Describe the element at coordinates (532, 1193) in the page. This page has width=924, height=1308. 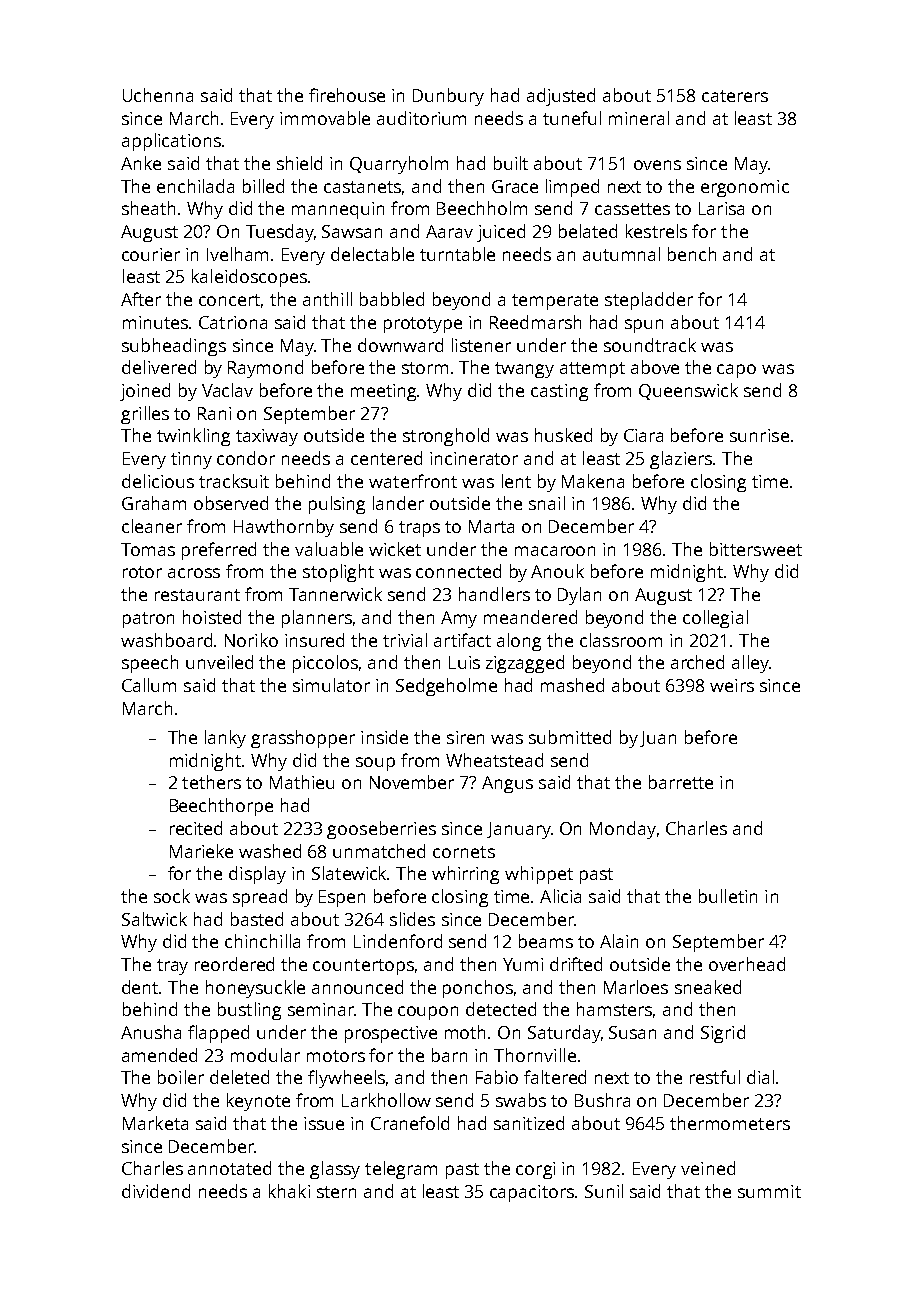
I see `capacitors` at that location.
